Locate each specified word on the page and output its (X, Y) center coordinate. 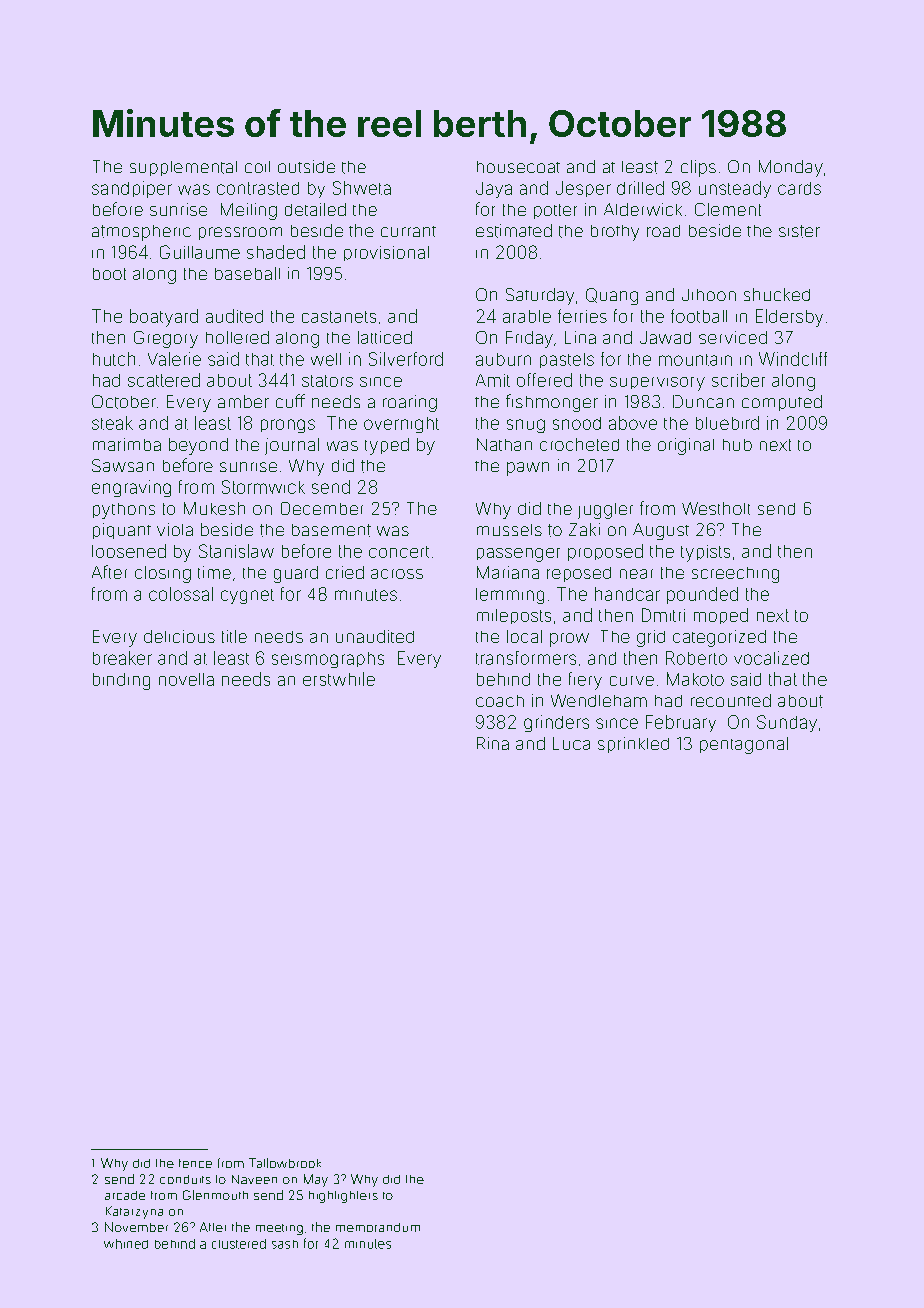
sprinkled (633, 745)
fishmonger (552, 403)
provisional (386, 253)
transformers (526, 658)
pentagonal (744, 745)
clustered (239, 1244)
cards (799, 188)
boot (109, 274)
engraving (131, 488)
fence (195, 1163)
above (633, 423)
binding (121, 681)
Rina (493, 743)
